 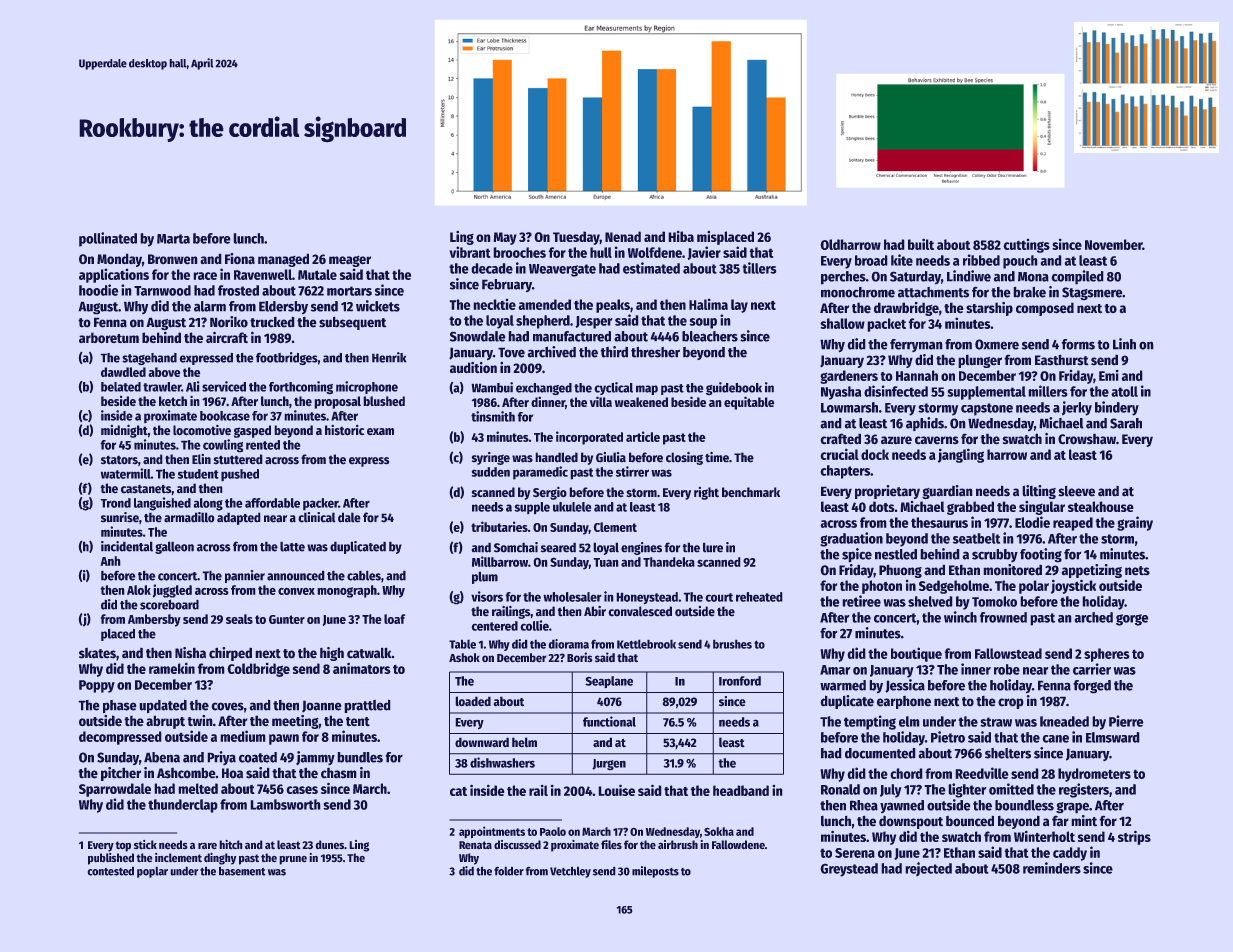 I want to click on Seaplane, so click(x=609, y=682).
